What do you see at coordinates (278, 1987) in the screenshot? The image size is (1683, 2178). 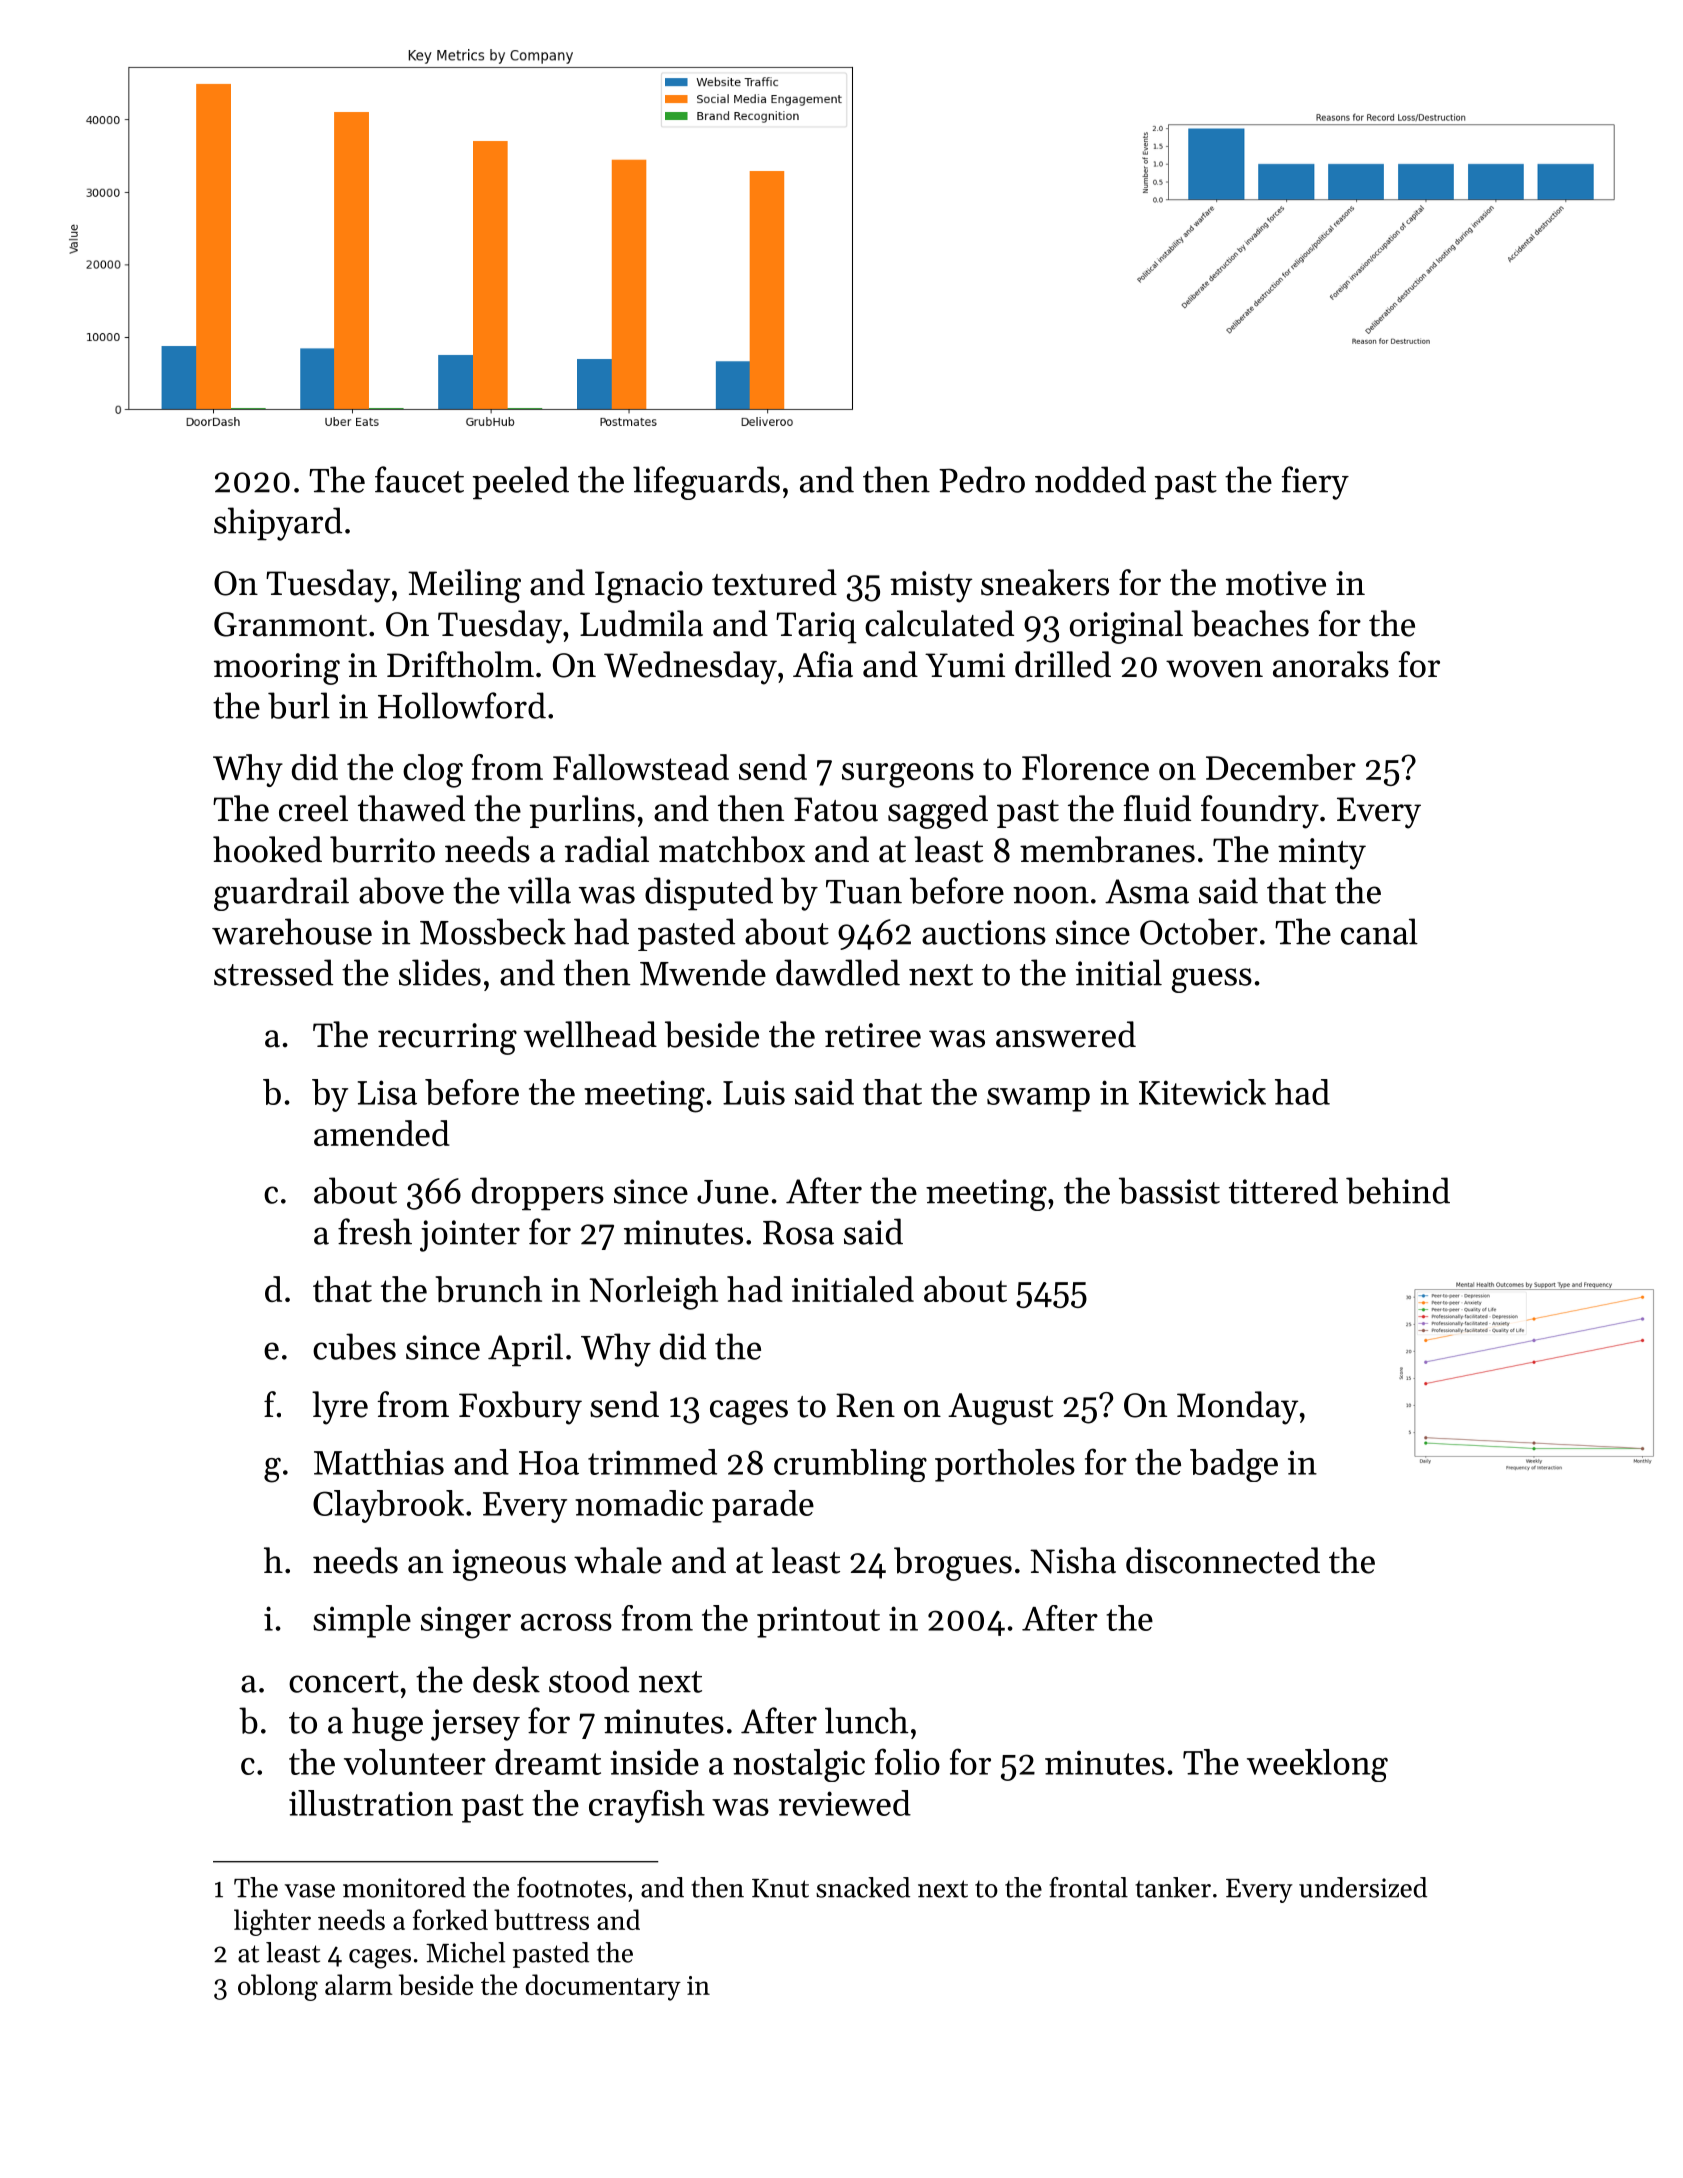 I see `oblong` at bounding box center [278, 1987].
